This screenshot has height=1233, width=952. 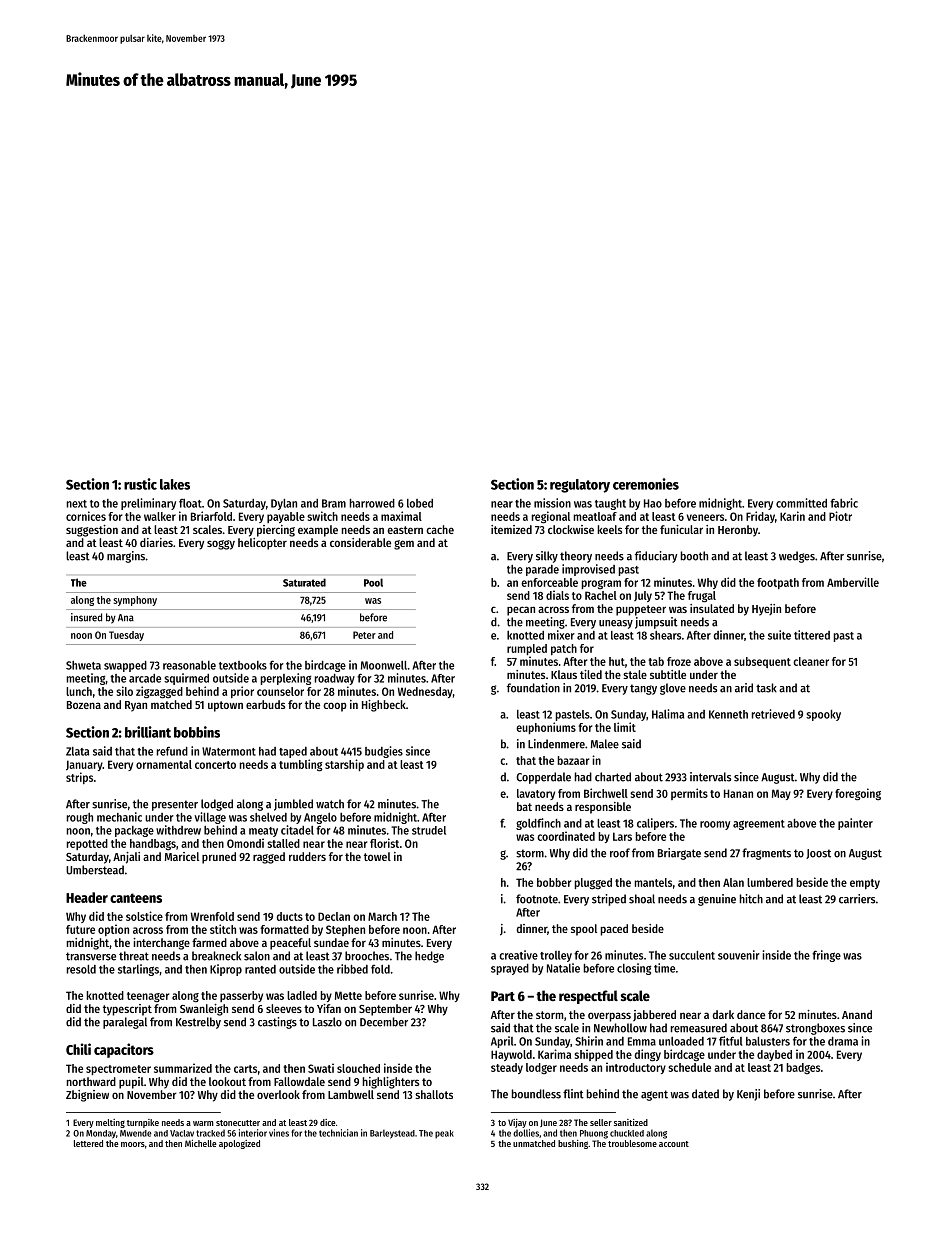 I want to click on March, so click(x=382, y=916).
